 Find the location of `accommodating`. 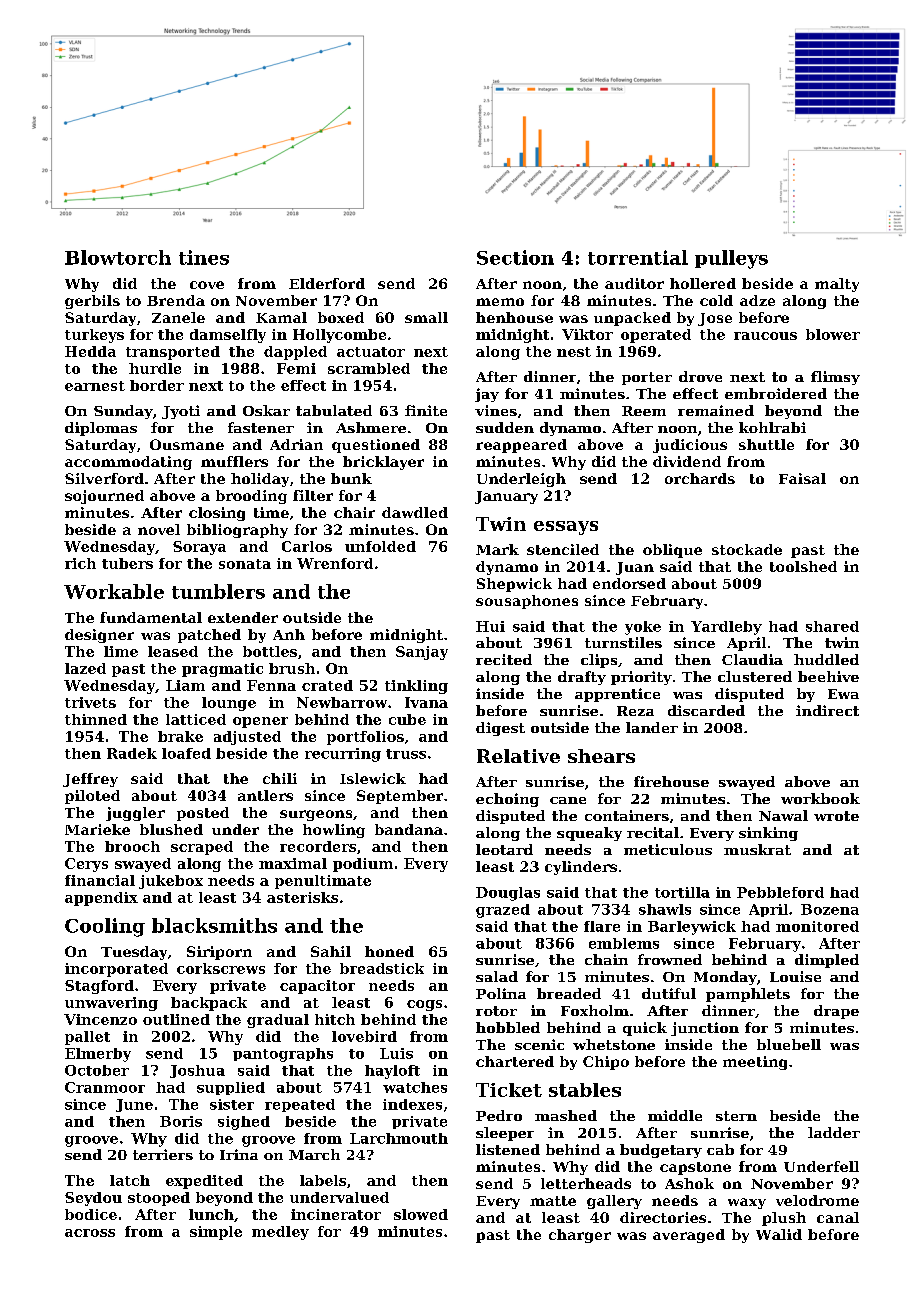

accommodating is located at coordinates (128, 463).
